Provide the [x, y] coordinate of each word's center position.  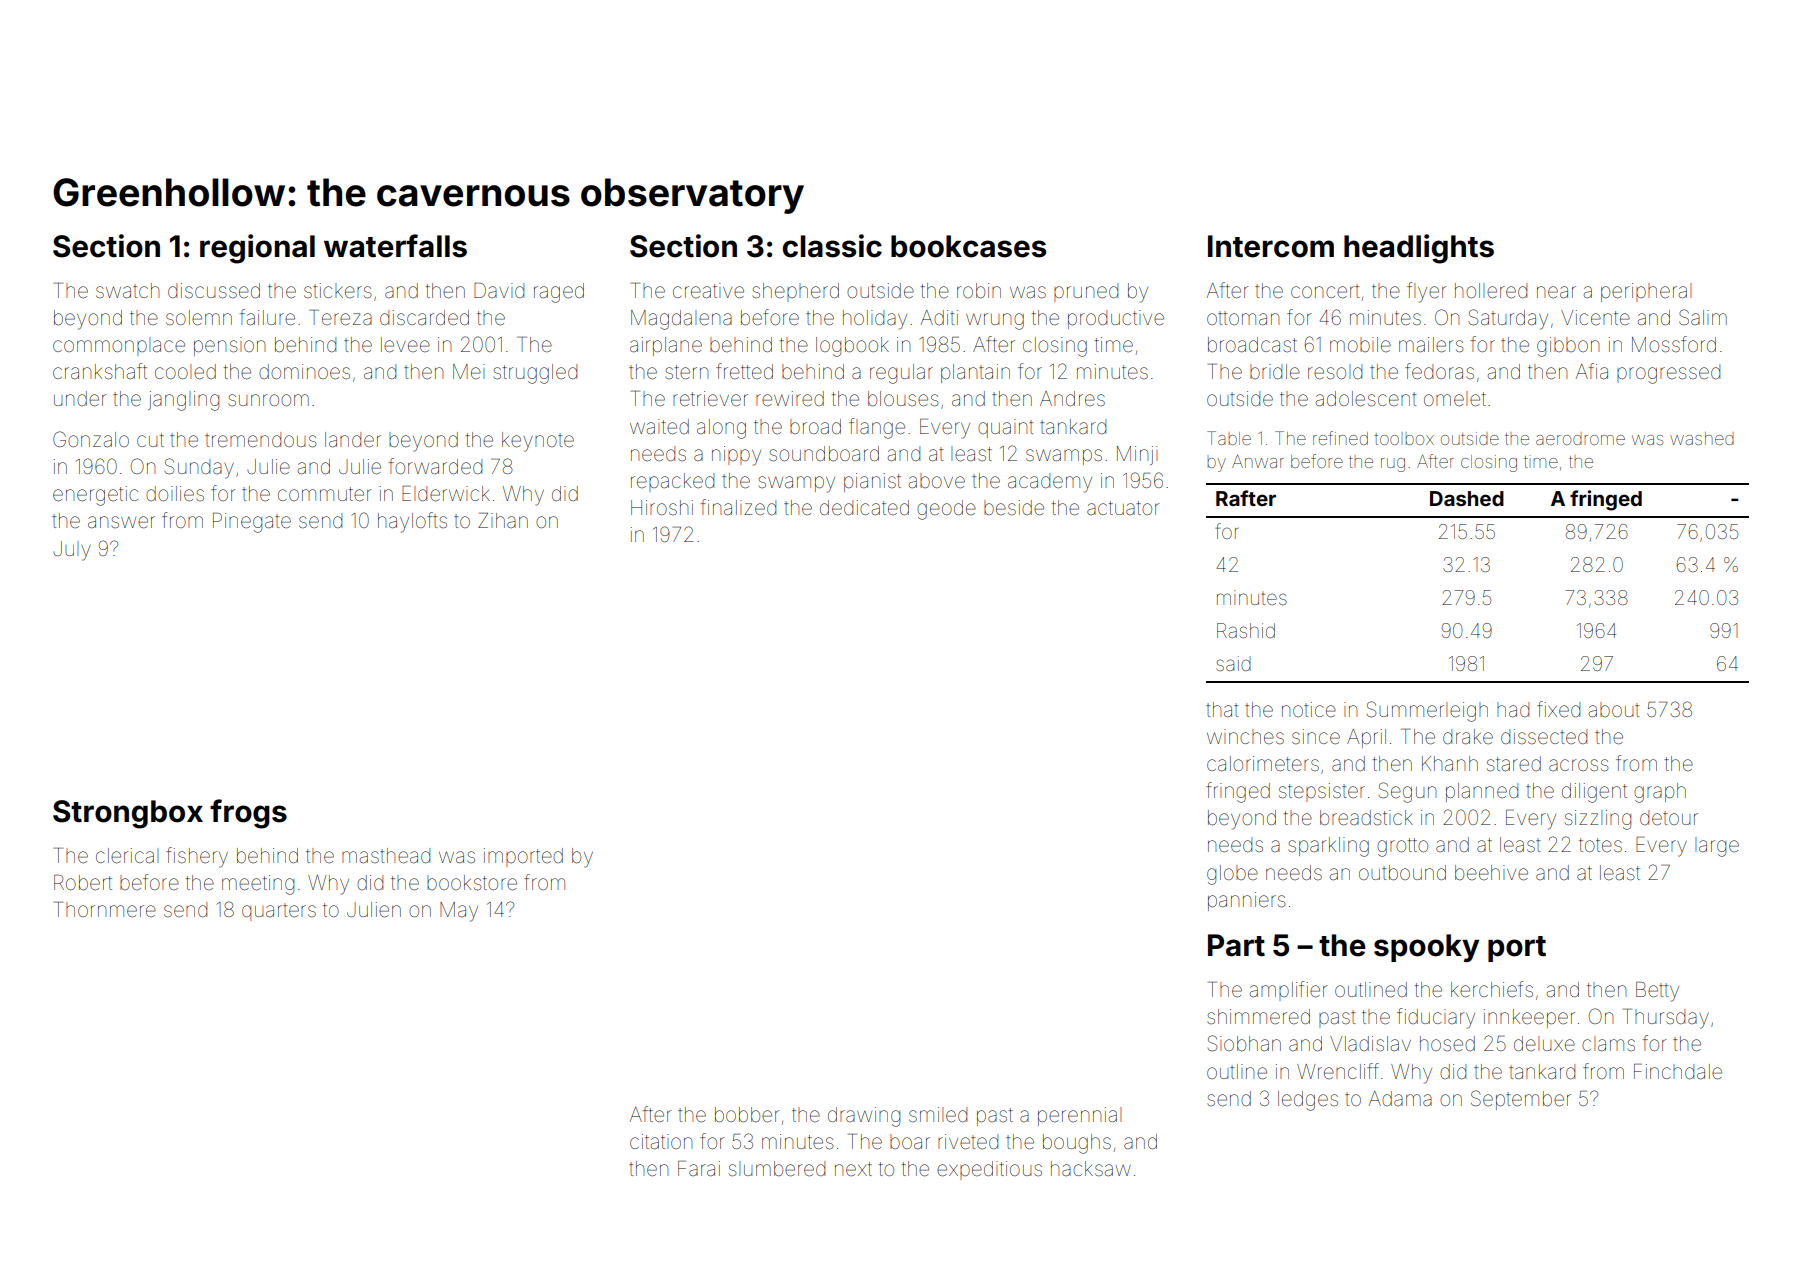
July [72, 551]
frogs [248, 814]
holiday [875, 320]
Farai [699, 1168]
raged [559, 293]
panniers [1247, 901]
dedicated [864, 507]
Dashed [1467, 498]
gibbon [1568, 347]
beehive [1491, 873]
